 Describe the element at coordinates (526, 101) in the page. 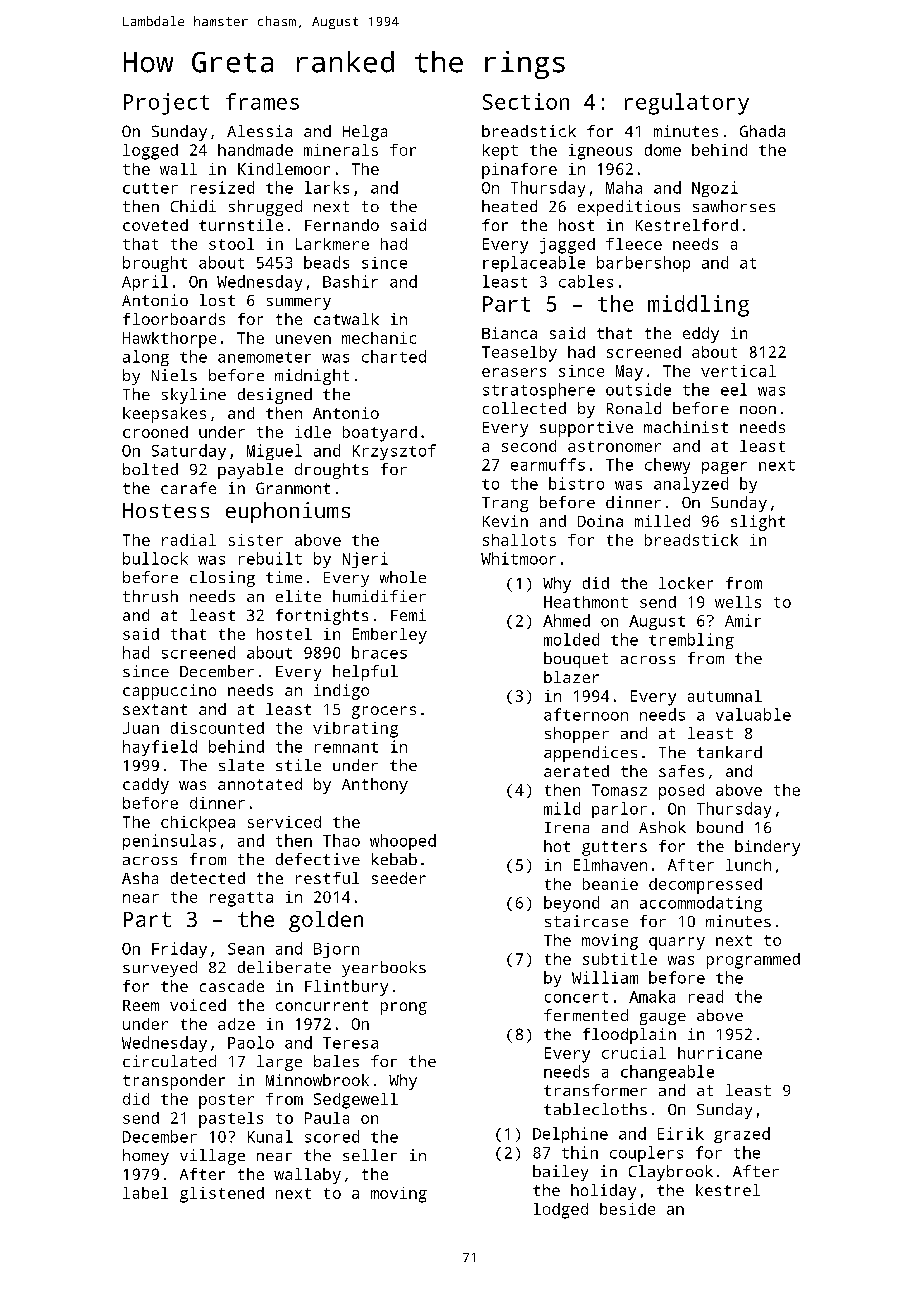

I see `Section` at that location.
